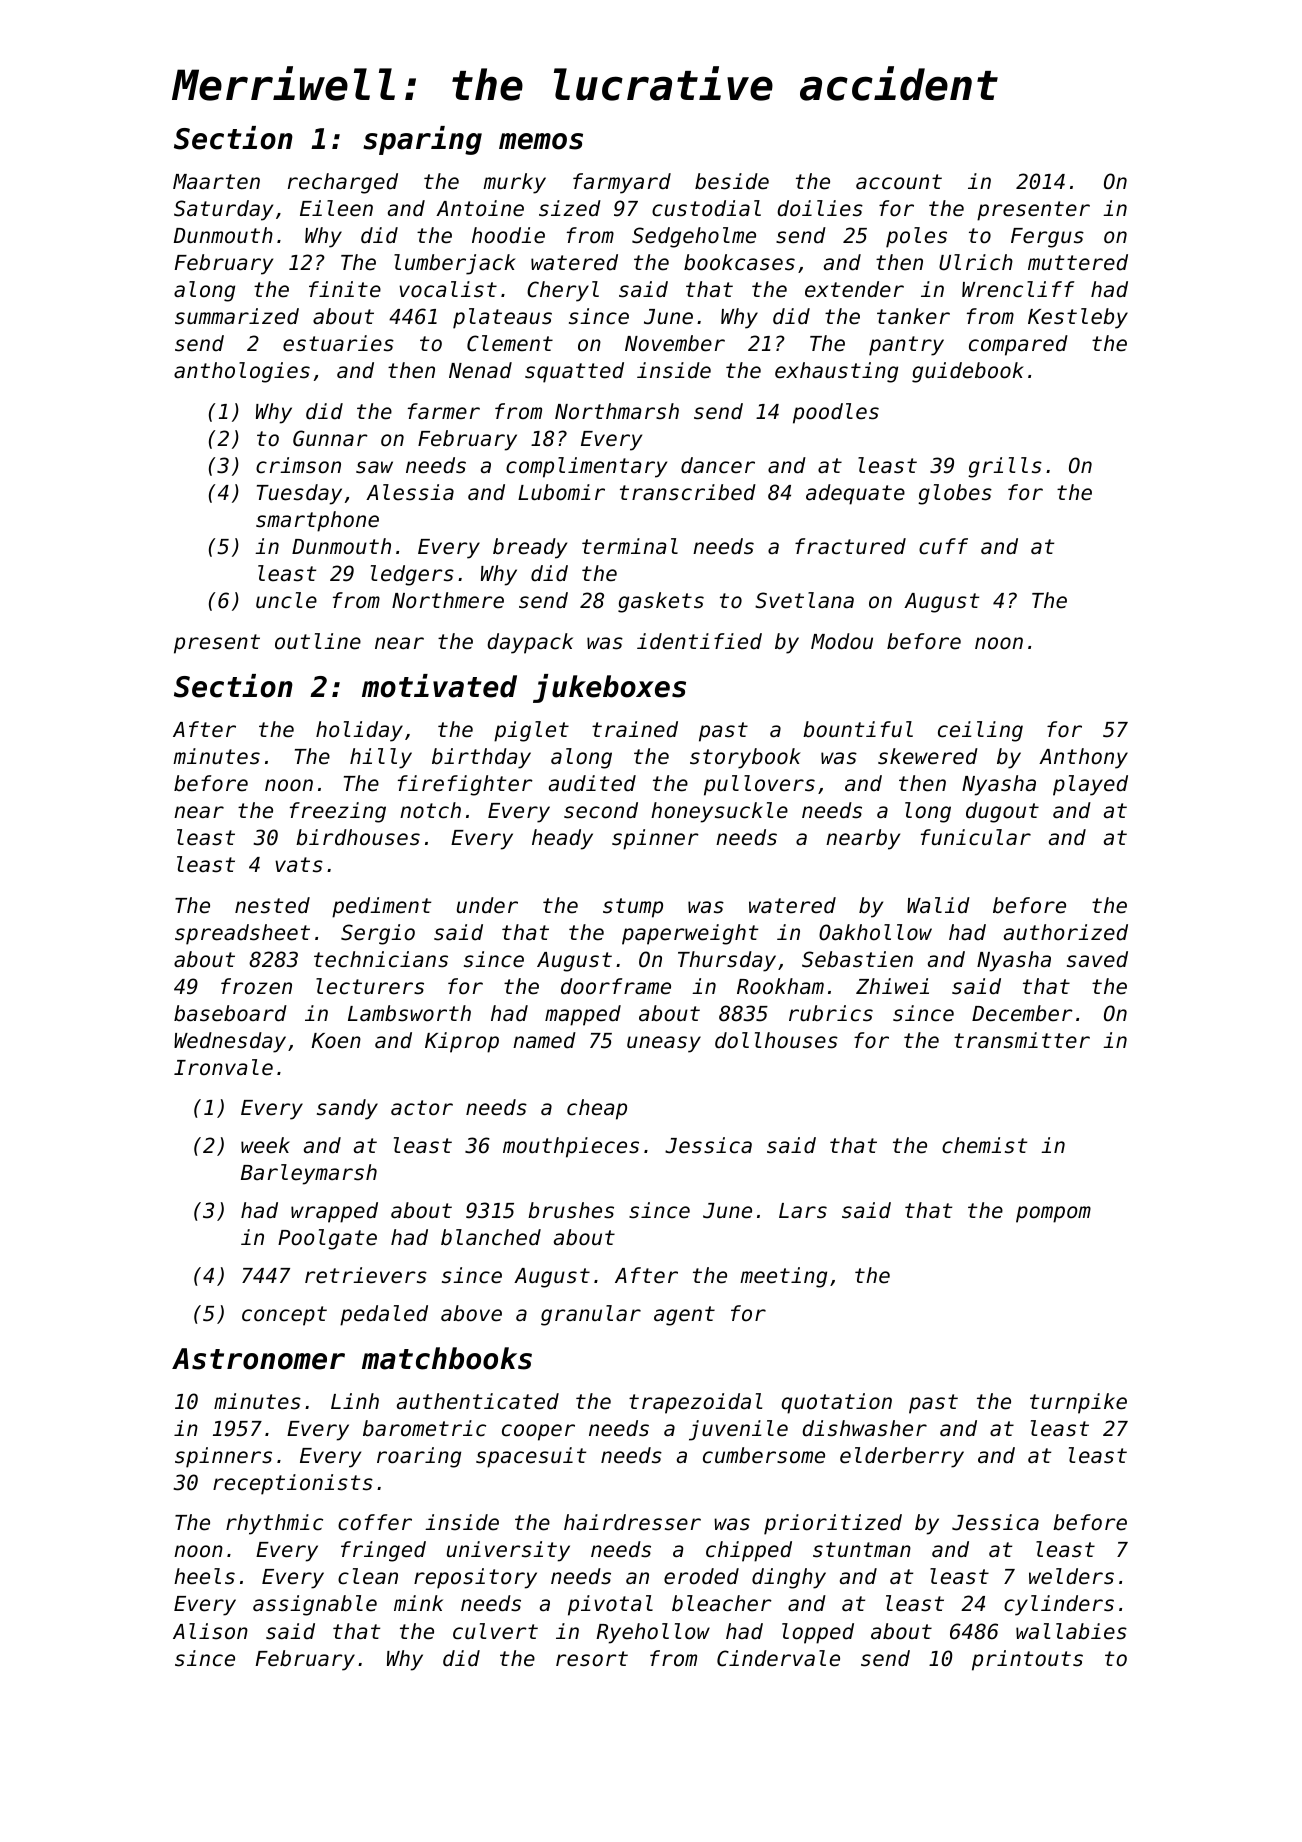 Image resolution: width=1302 pixels, height=1842 pixels. Describe the element at coordinates (299, 865) in the screenshot. I see `vats` at that location.
